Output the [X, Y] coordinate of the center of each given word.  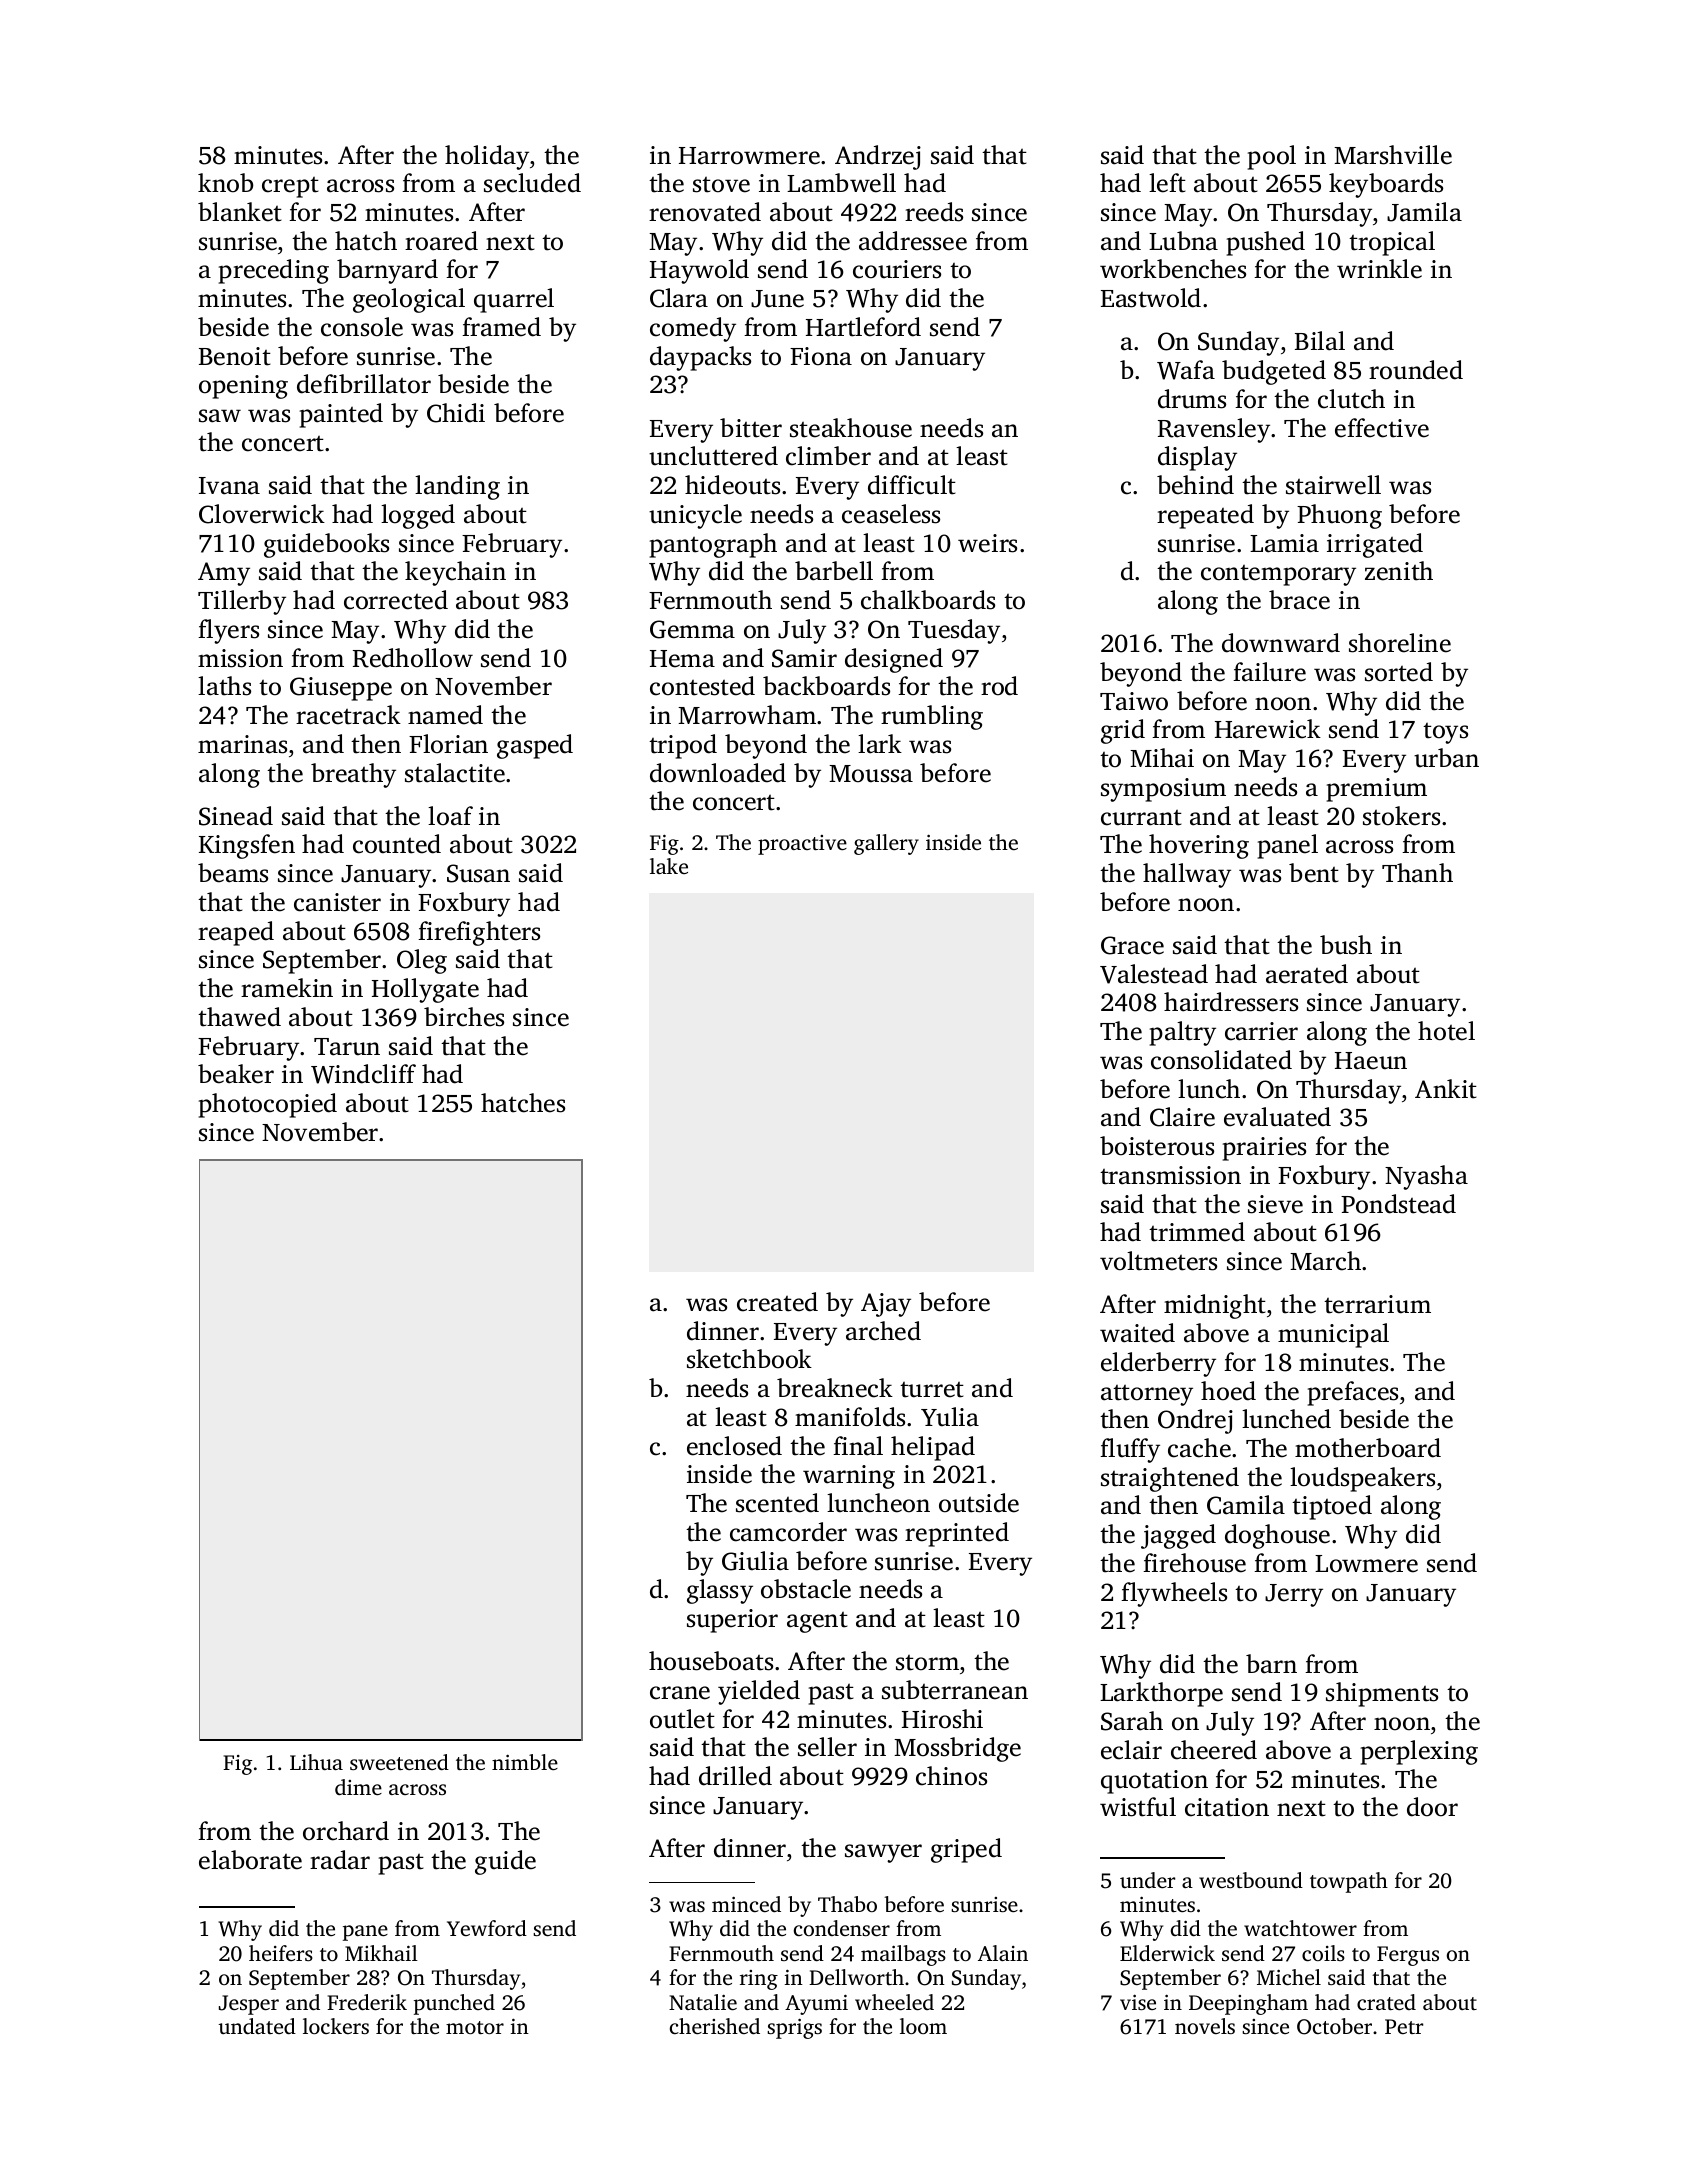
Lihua [316, 1762]
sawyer [883, 1853]
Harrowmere [749, 156]
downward [1281, 643]
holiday [487, 157]
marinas [242, 744]
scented [777, 1503]
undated [257, 2026]
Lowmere [1366, 1564]
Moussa [871, 774]
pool [1272, 157]
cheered [1214, 1750]
